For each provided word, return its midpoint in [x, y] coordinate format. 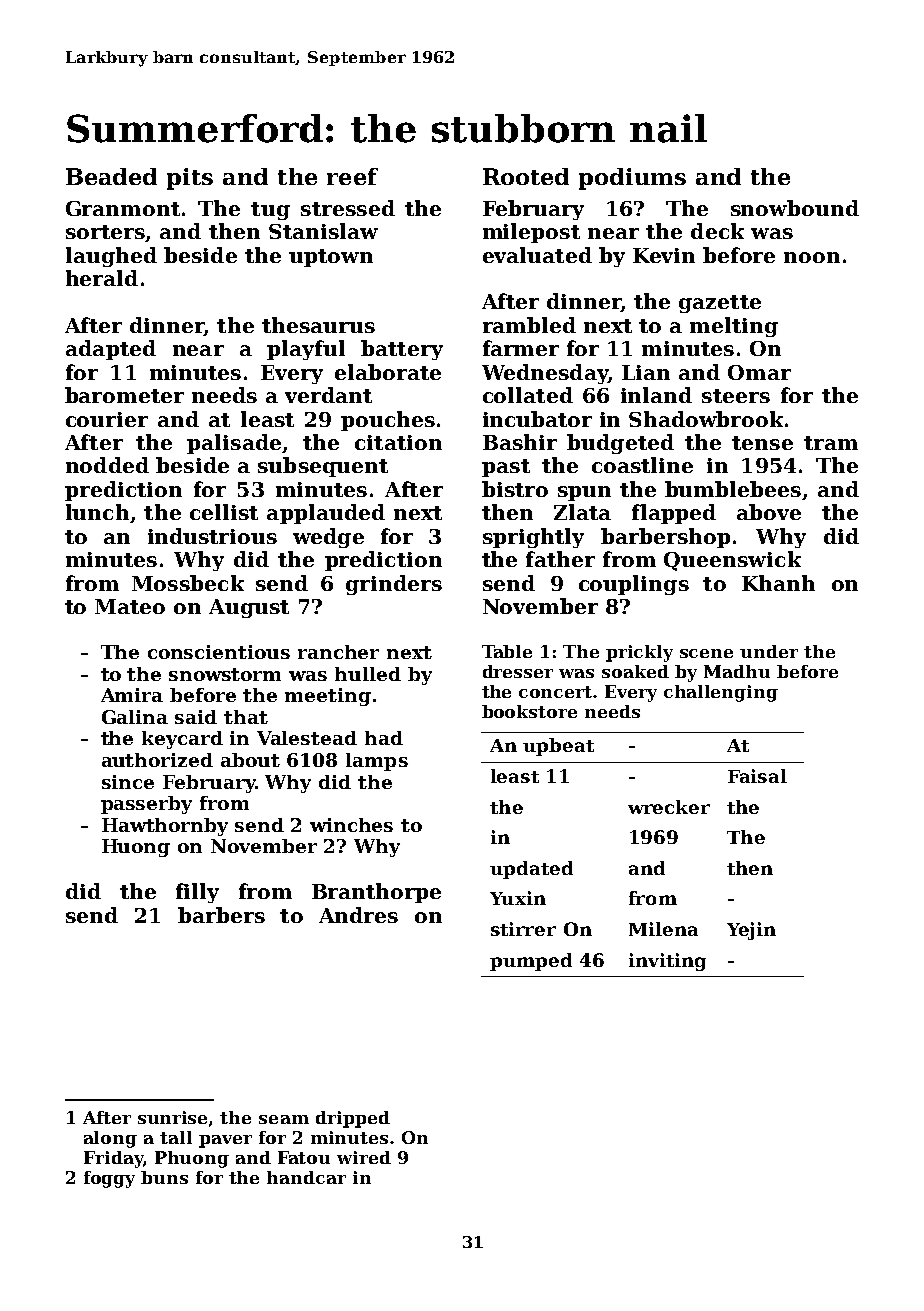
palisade [234, 444]
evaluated [537, 255]
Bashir [520, 442]
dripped [353, 1119]
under [769, 651]
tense [762, 443]
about [250, 760]
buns [164, 1177]
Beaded [111, 176]
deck [717, 231]
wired [364, 1157]
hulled [368, 674]
